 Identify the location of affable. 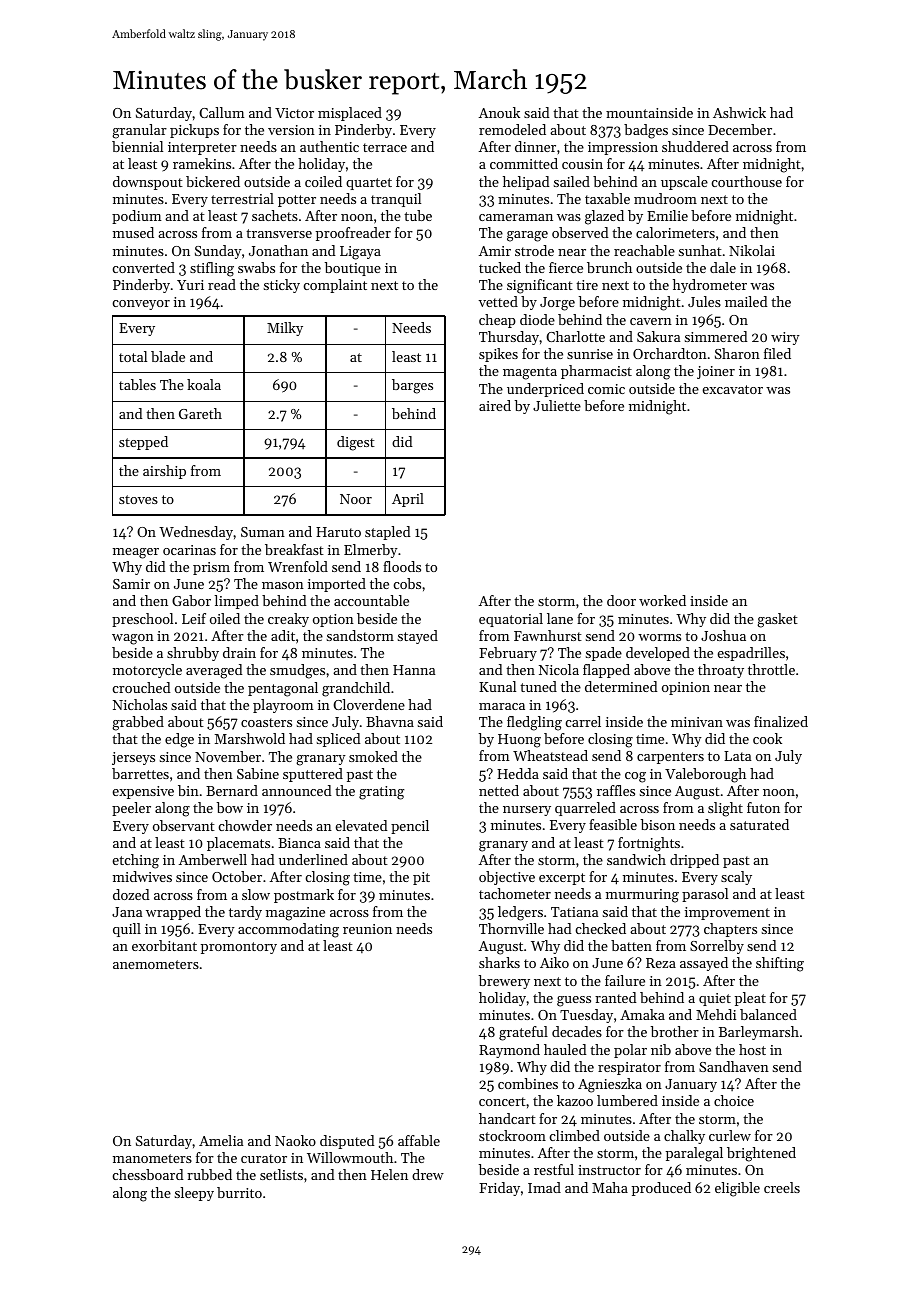
(419, 1140).
